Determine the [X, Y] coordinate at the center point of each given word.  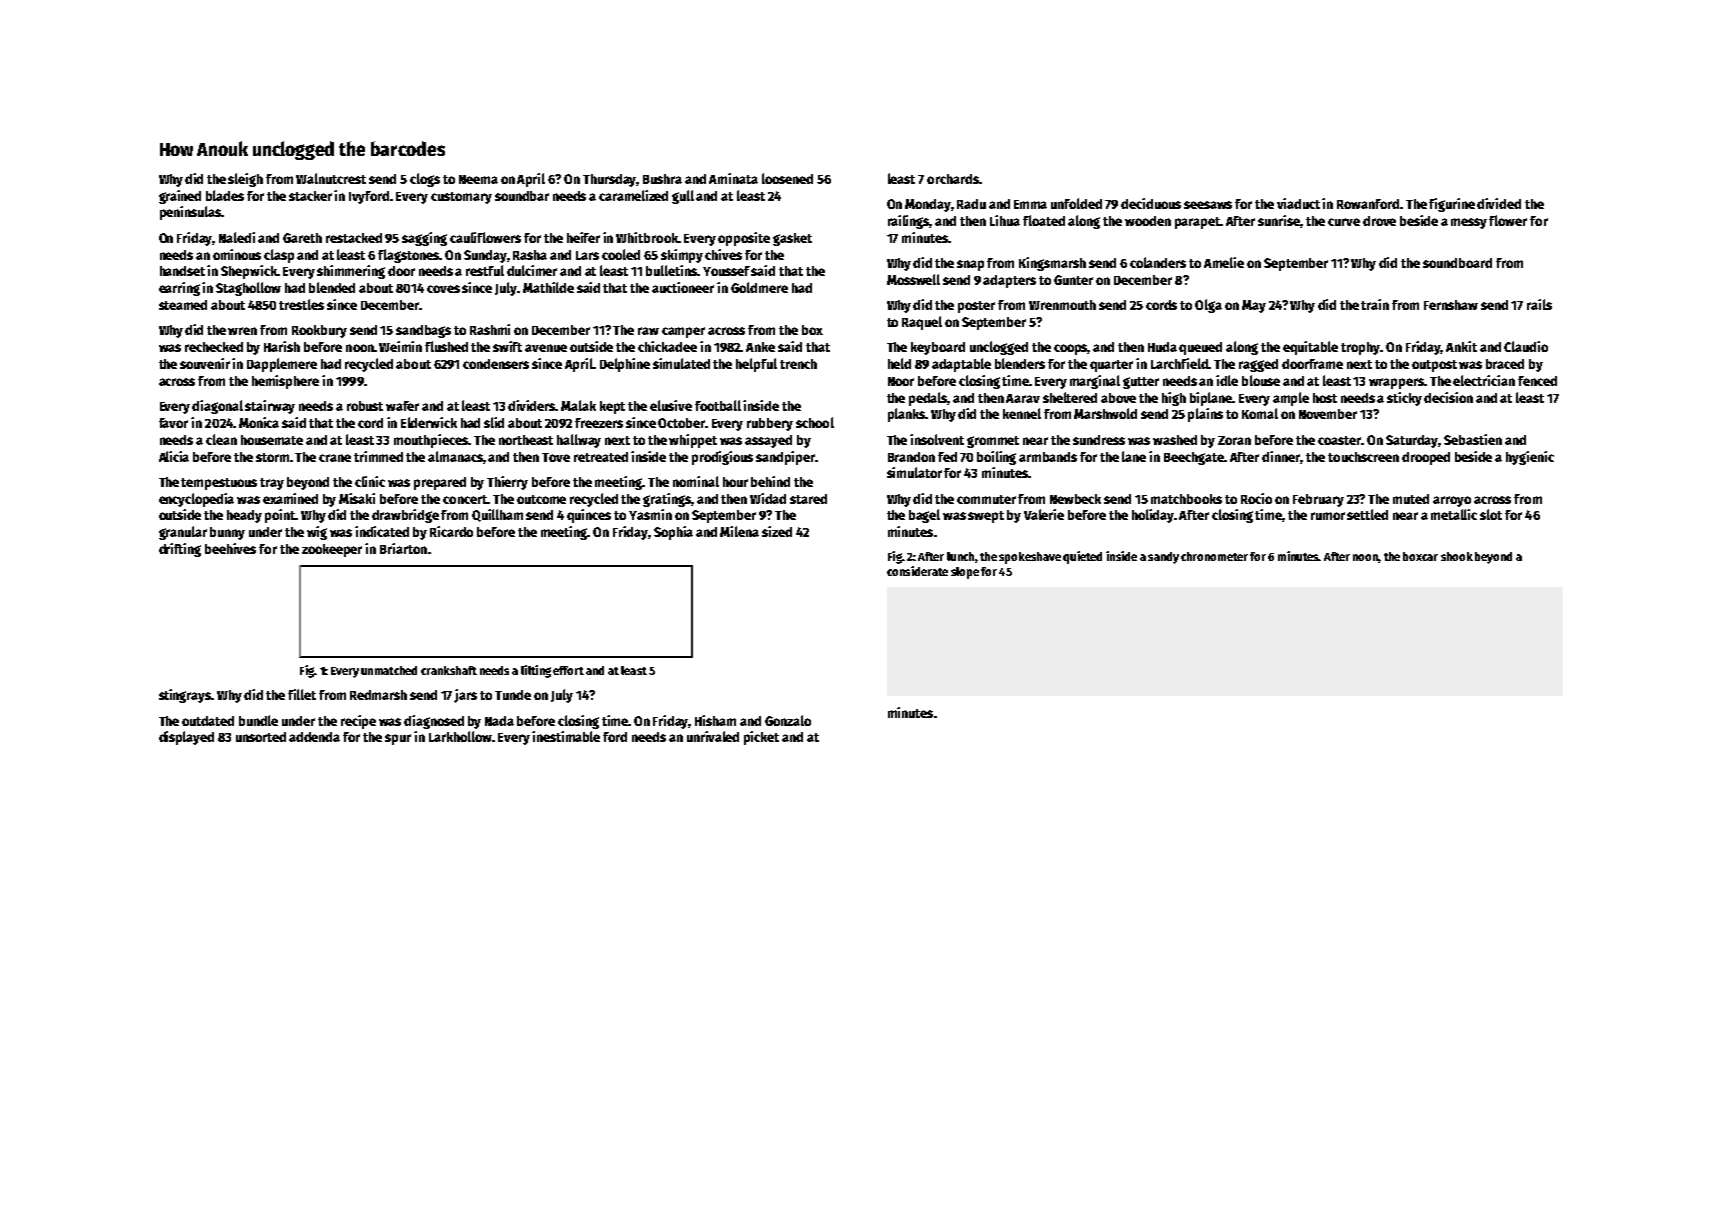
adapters [1009, 281]
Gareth [302, 238]
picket [761, 738]
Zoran [1234, 440]
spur [398, 739]
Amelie [1224, 262]
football [718, 405]
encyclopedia [196, 500]
